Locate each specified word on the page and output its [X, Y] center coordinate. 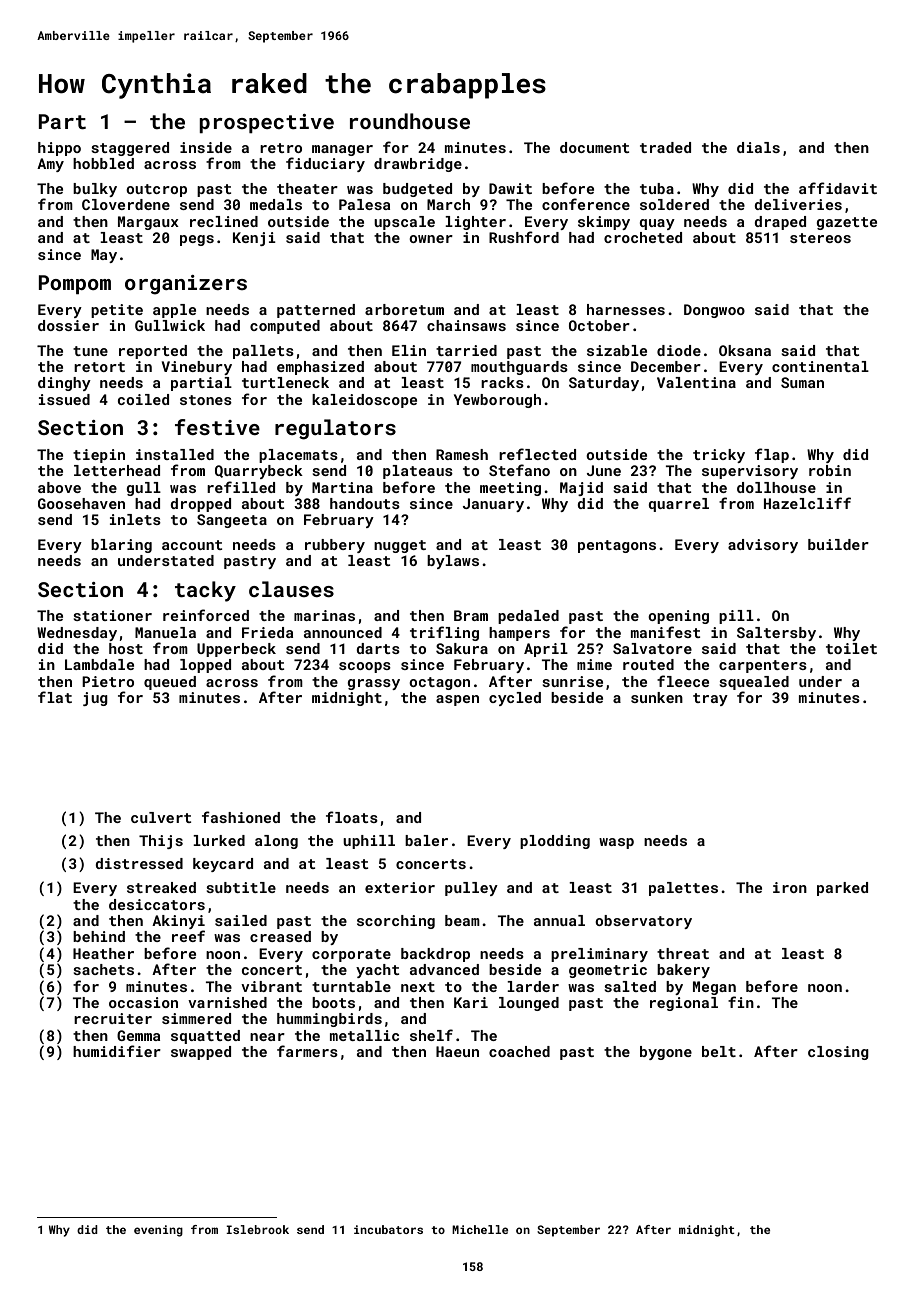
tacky [205, 591]
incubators [388, 1229]
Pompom [74, 284]
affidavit [838, 188]
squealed [754, 683]
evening [158, 1231]
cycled [515, 699]
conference [586, 204]
